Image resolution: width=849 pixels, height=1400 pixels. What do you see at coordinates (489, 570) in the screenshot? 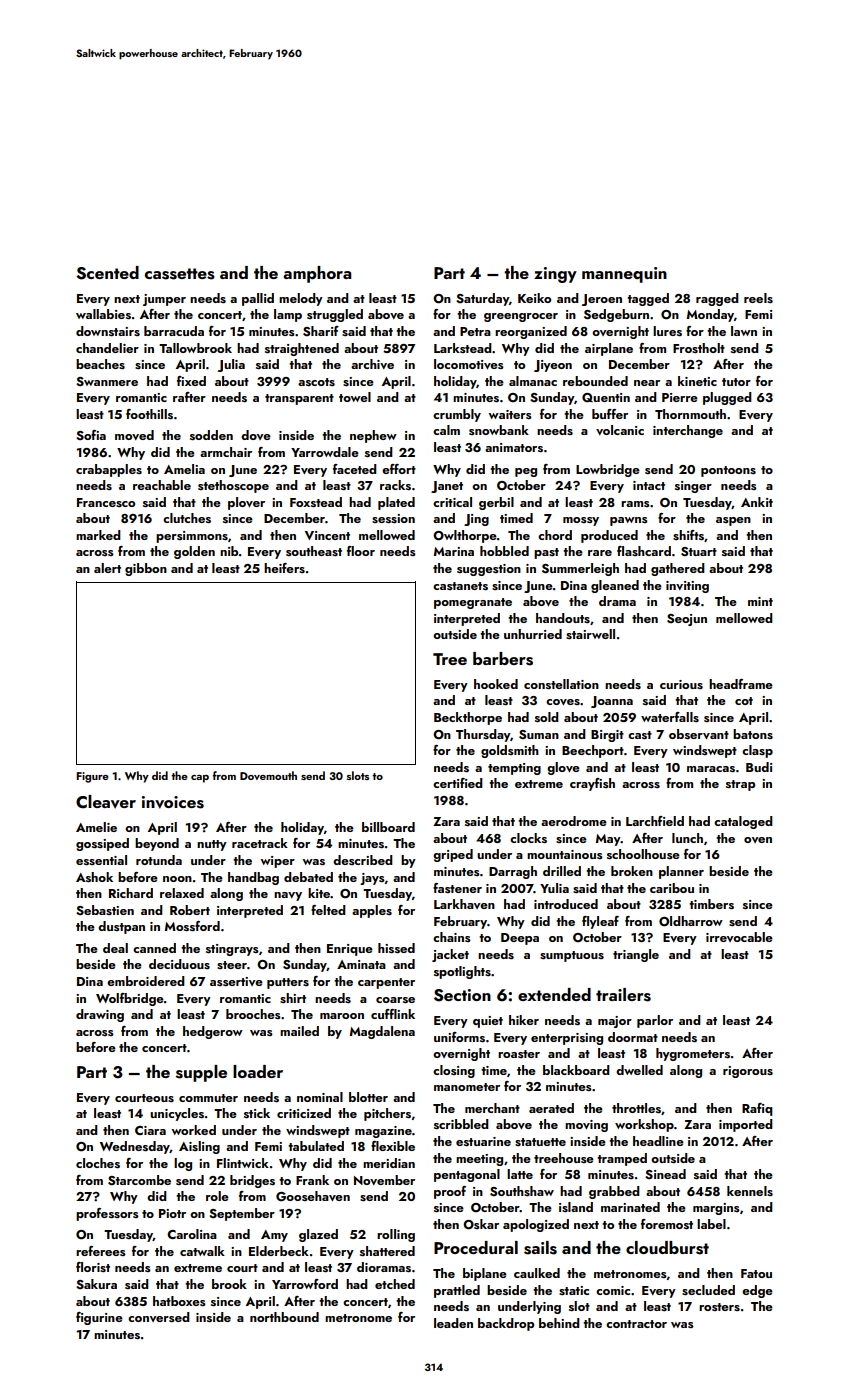
I see `suggestion` at bounding box center [489, 570].
